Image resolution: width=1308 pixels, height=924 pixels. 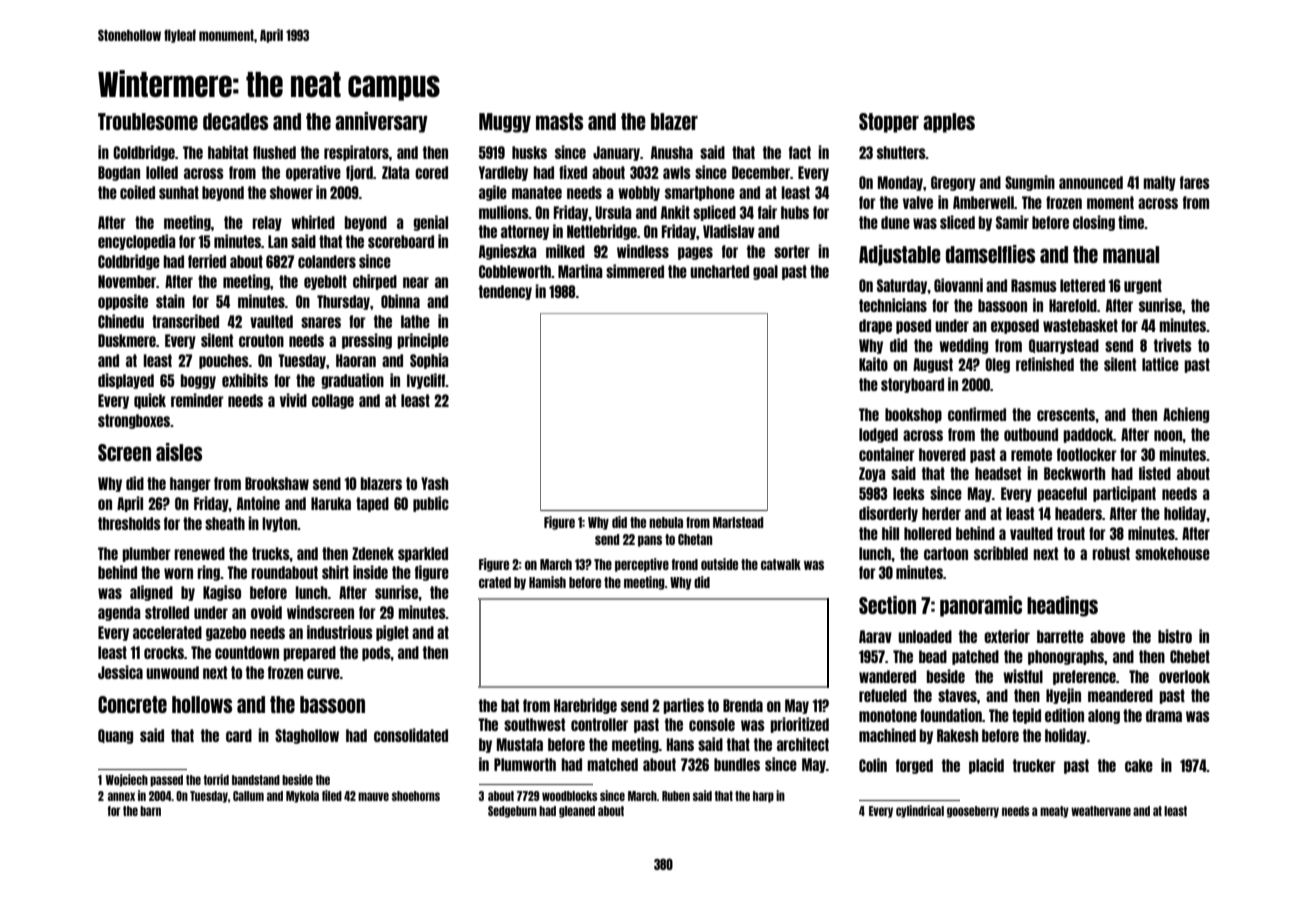 I want to click on controller, so click(x=599, y=724).
